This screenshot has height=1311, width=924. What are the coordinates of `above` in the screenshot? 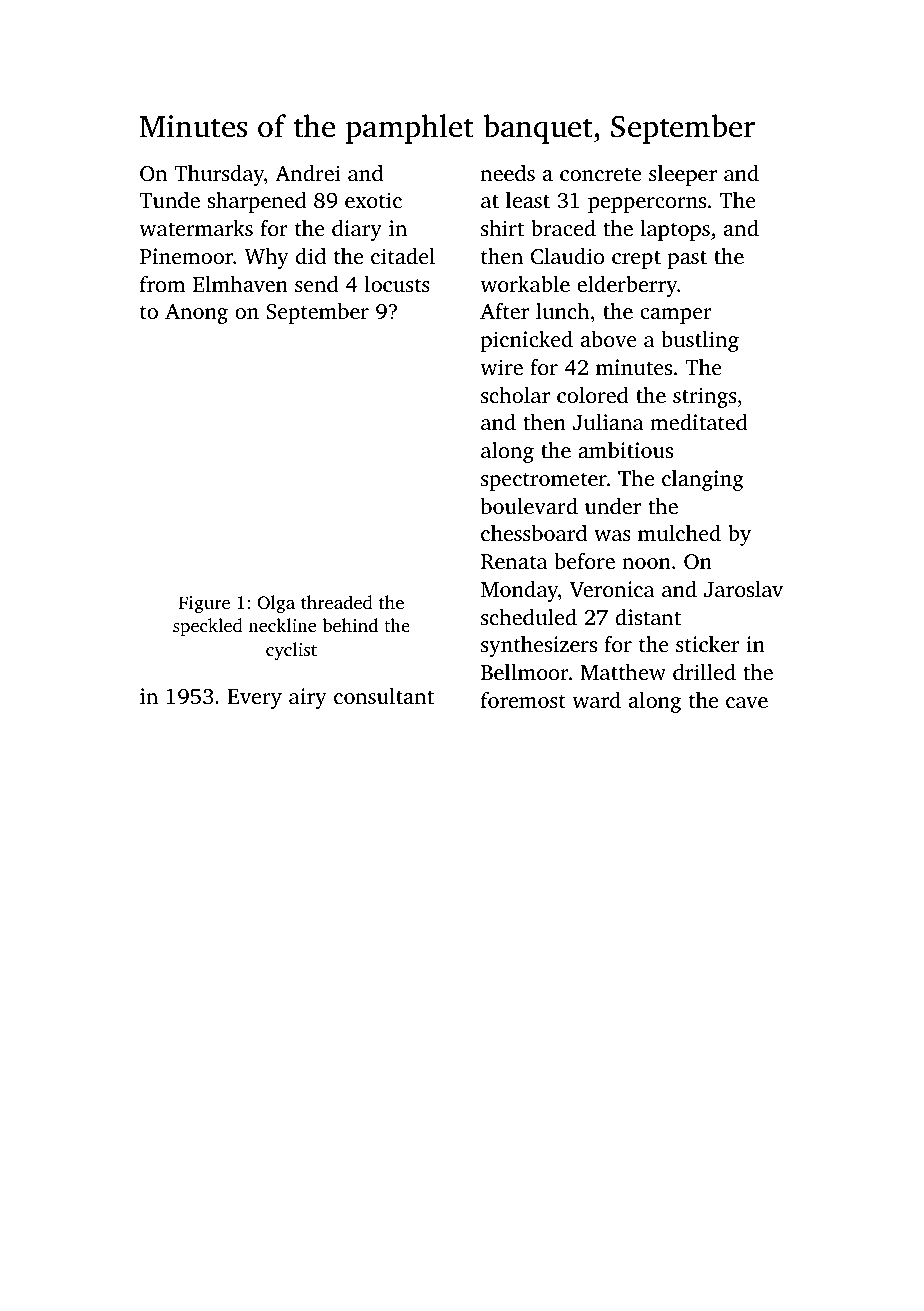 It's located at (609, 339).
